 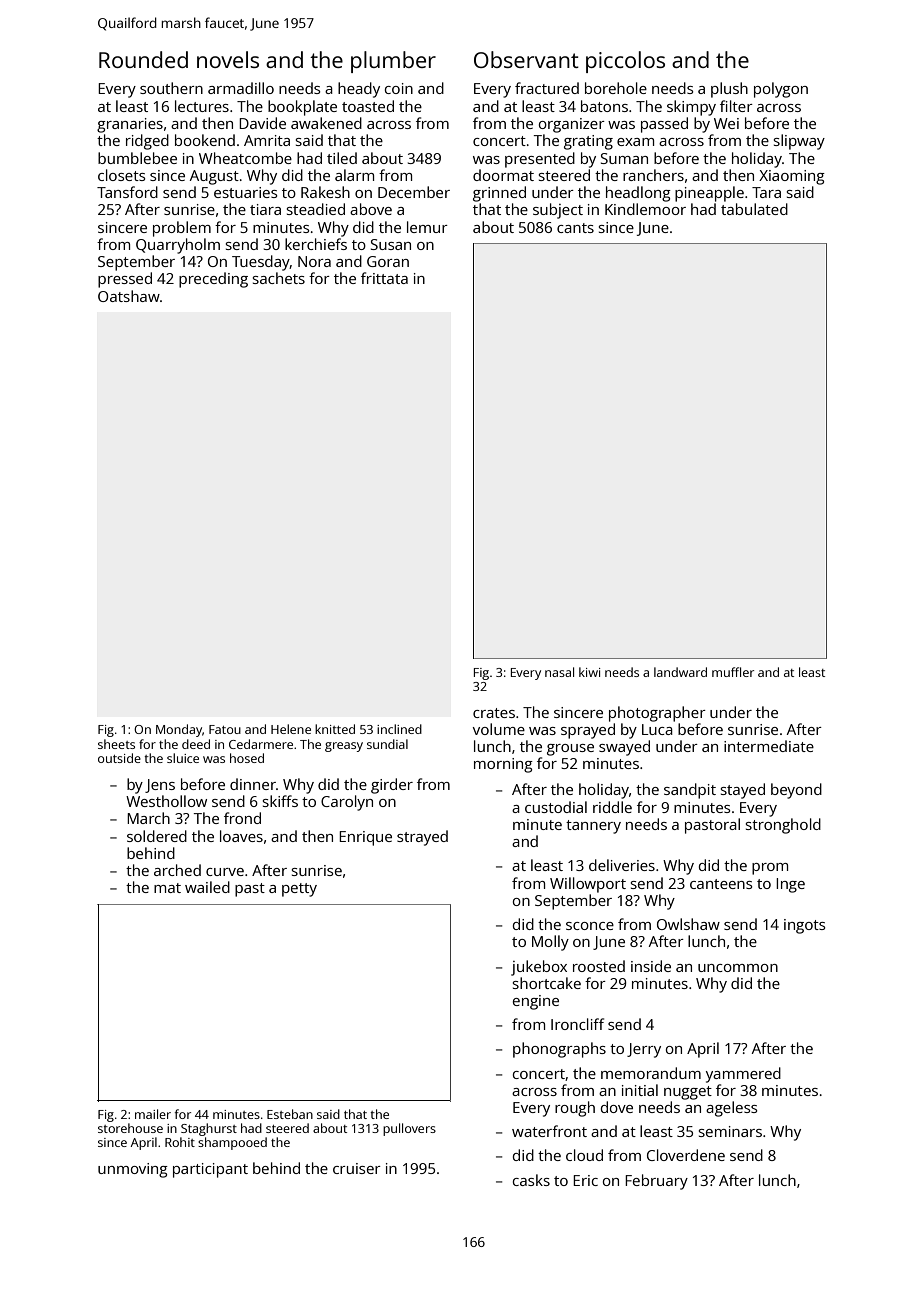 What do you see at coordinates (228, 59) in the screenshot?
I see `novels` at bounding box center [228, 59].
